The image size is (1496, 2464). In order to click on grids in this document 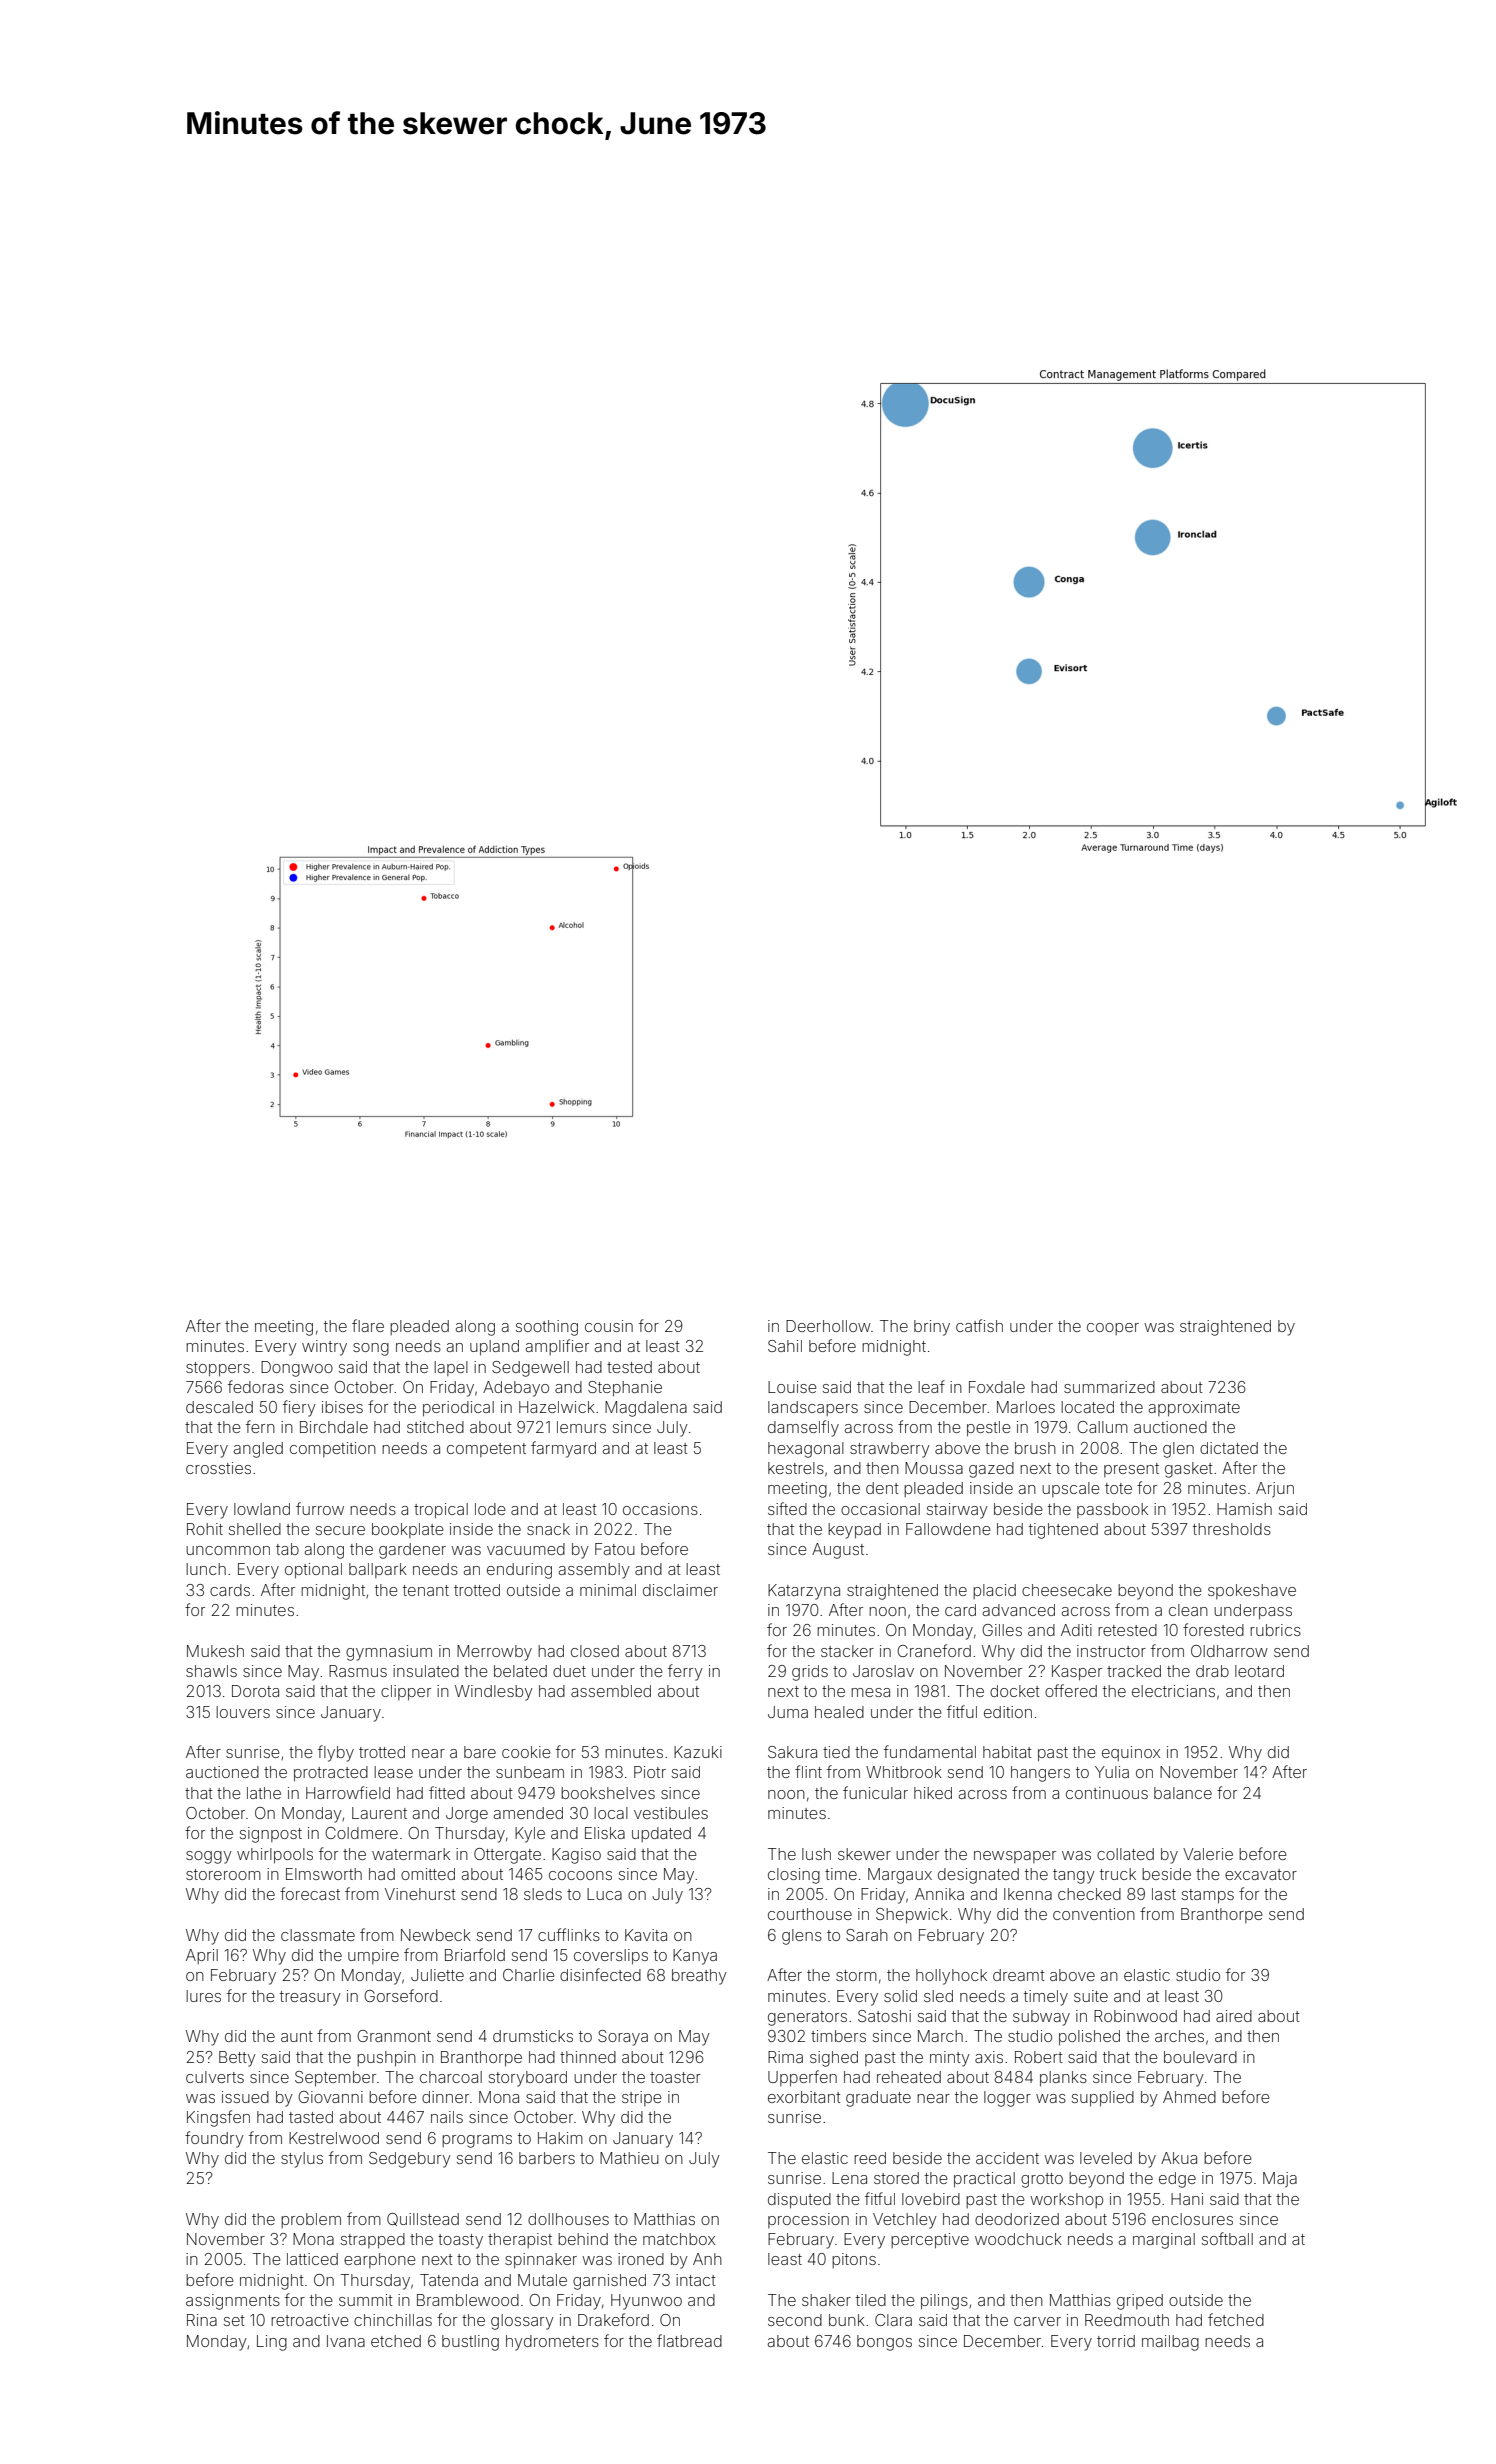, I will do `click(810, 1673)`.
